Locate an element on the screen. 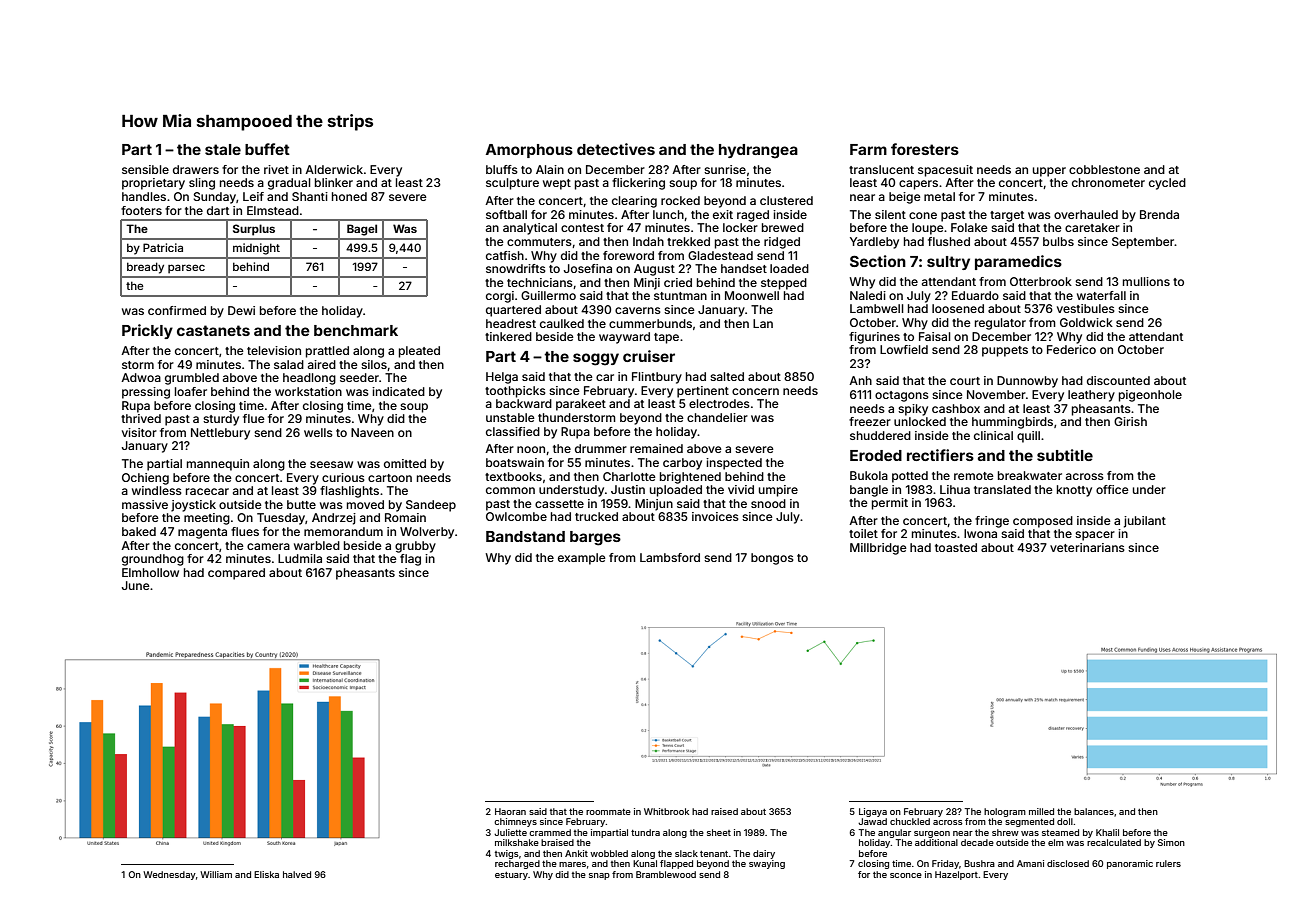 The width and height of the screenshot is (1308, 924). buffet is located at coordinates (267, 149).
